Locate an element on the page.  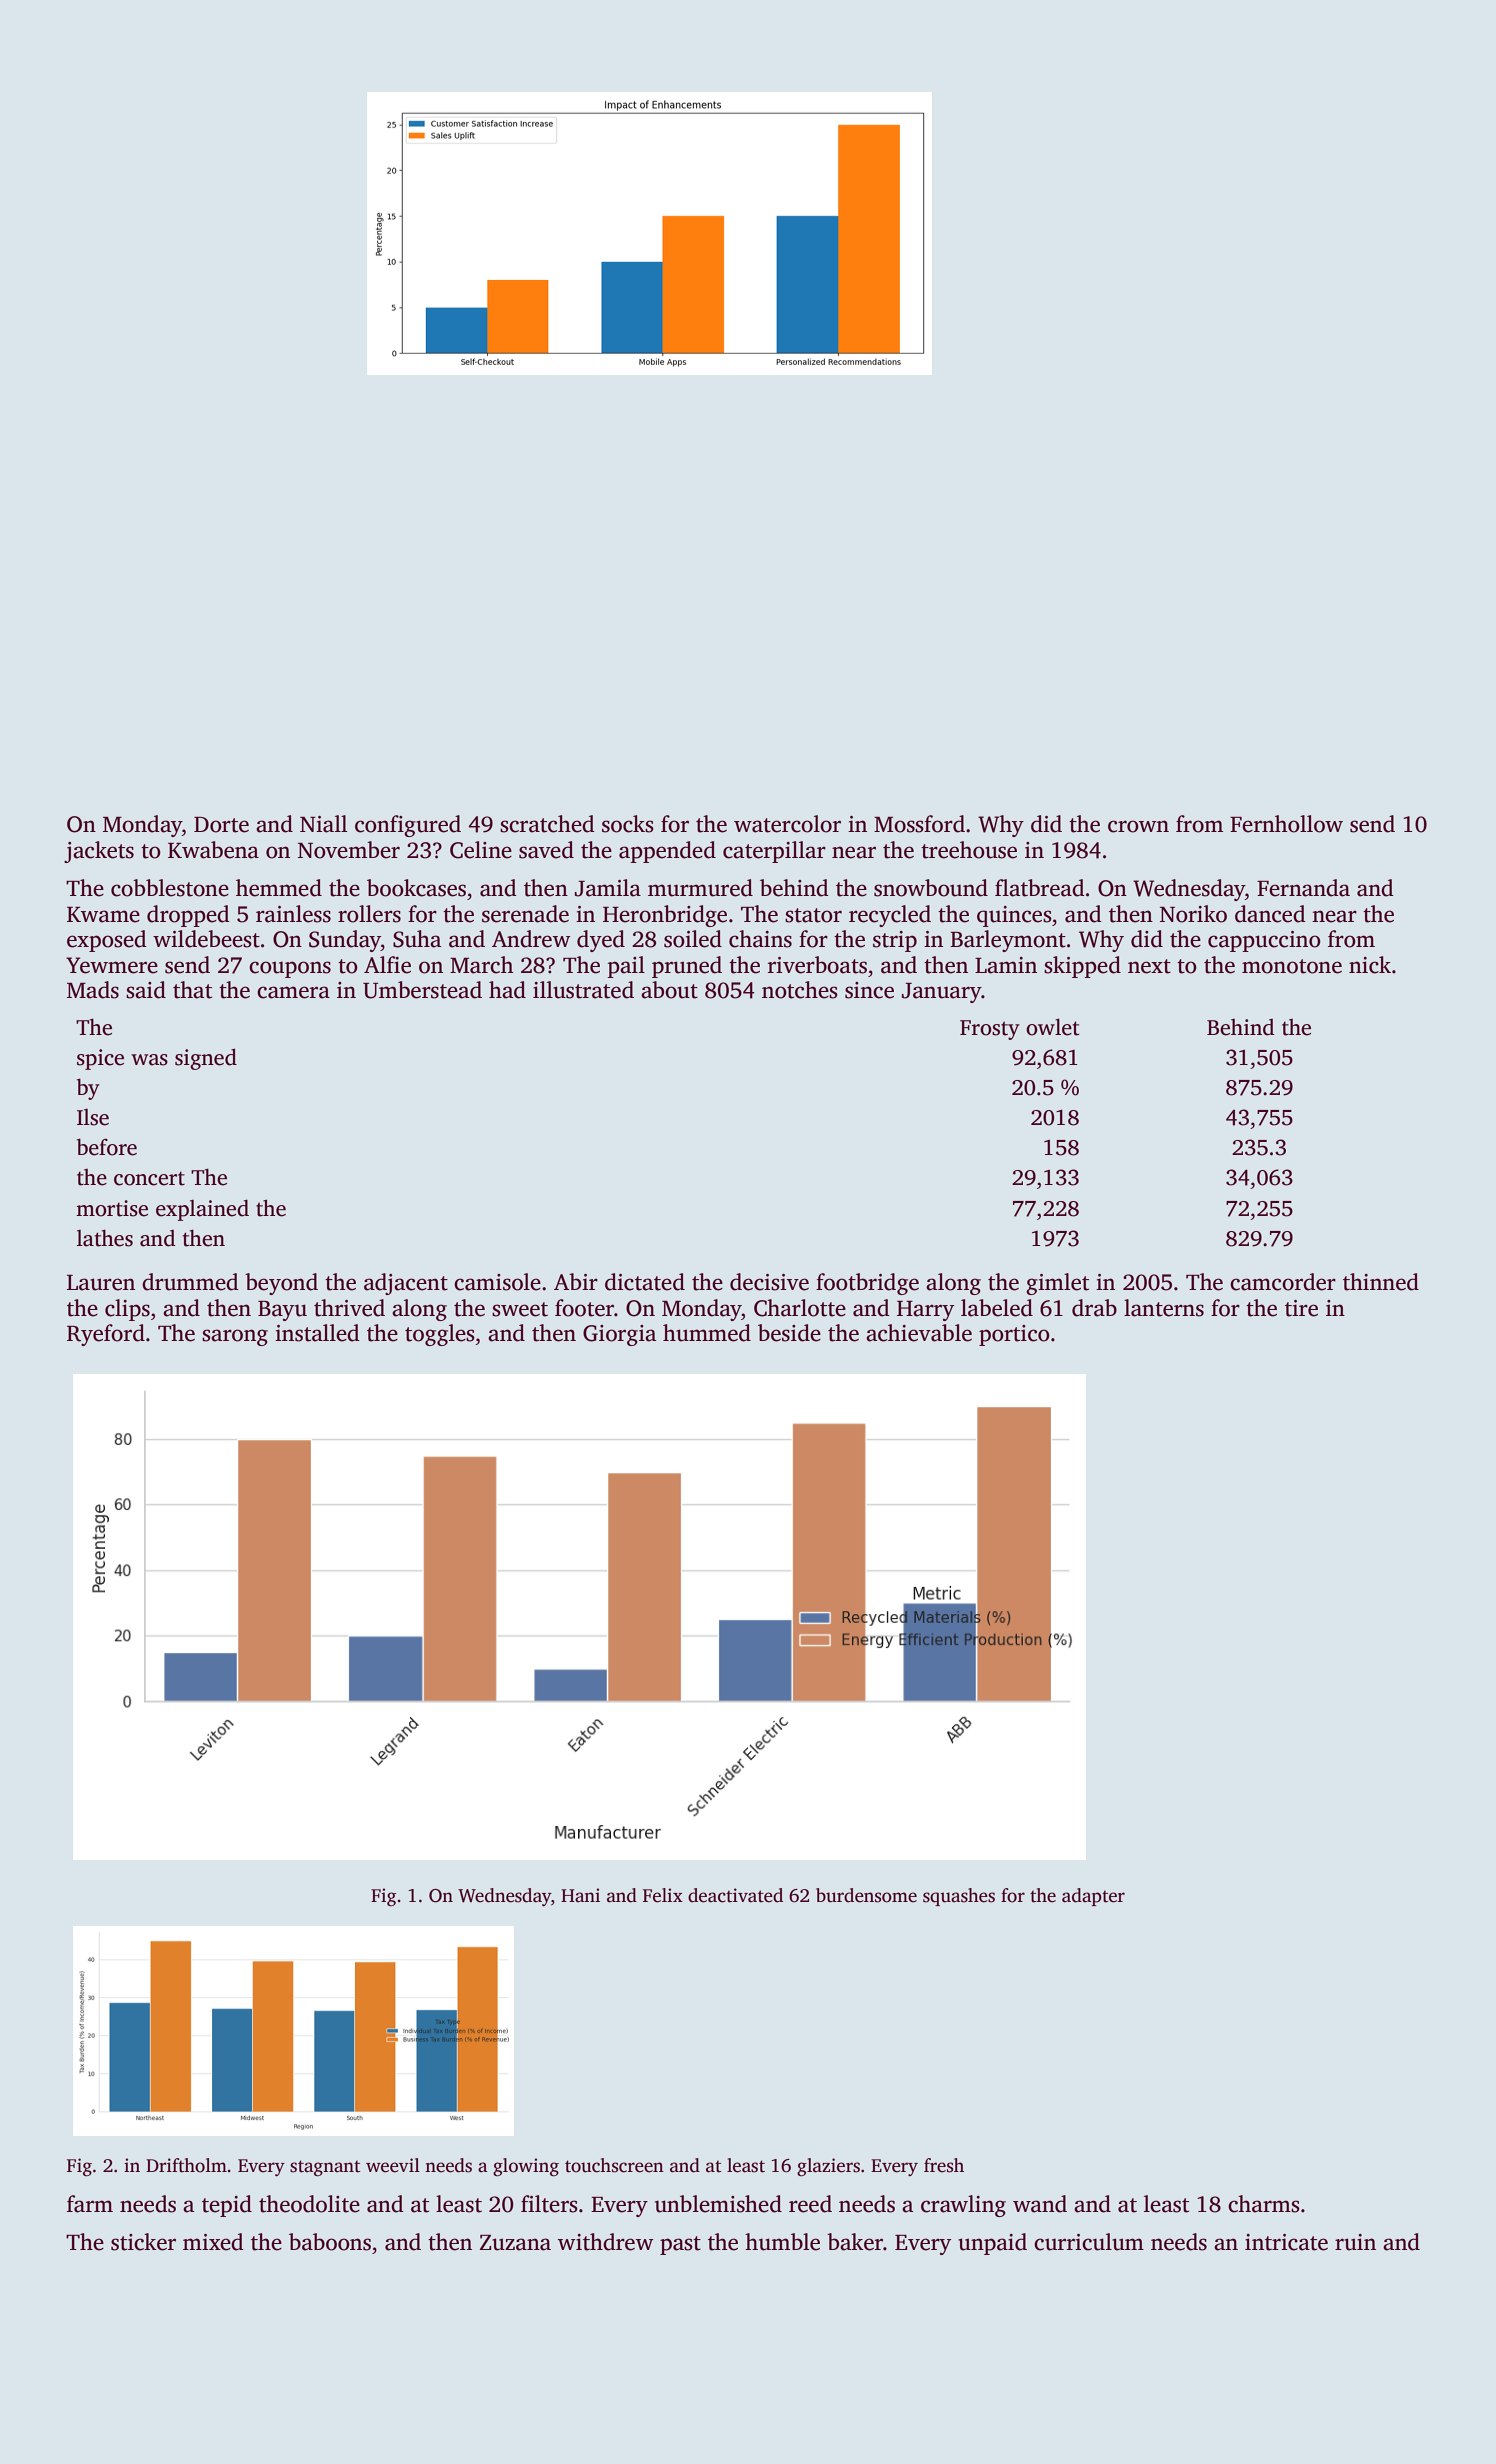
bookcases is located at coordinates (416, 888).
